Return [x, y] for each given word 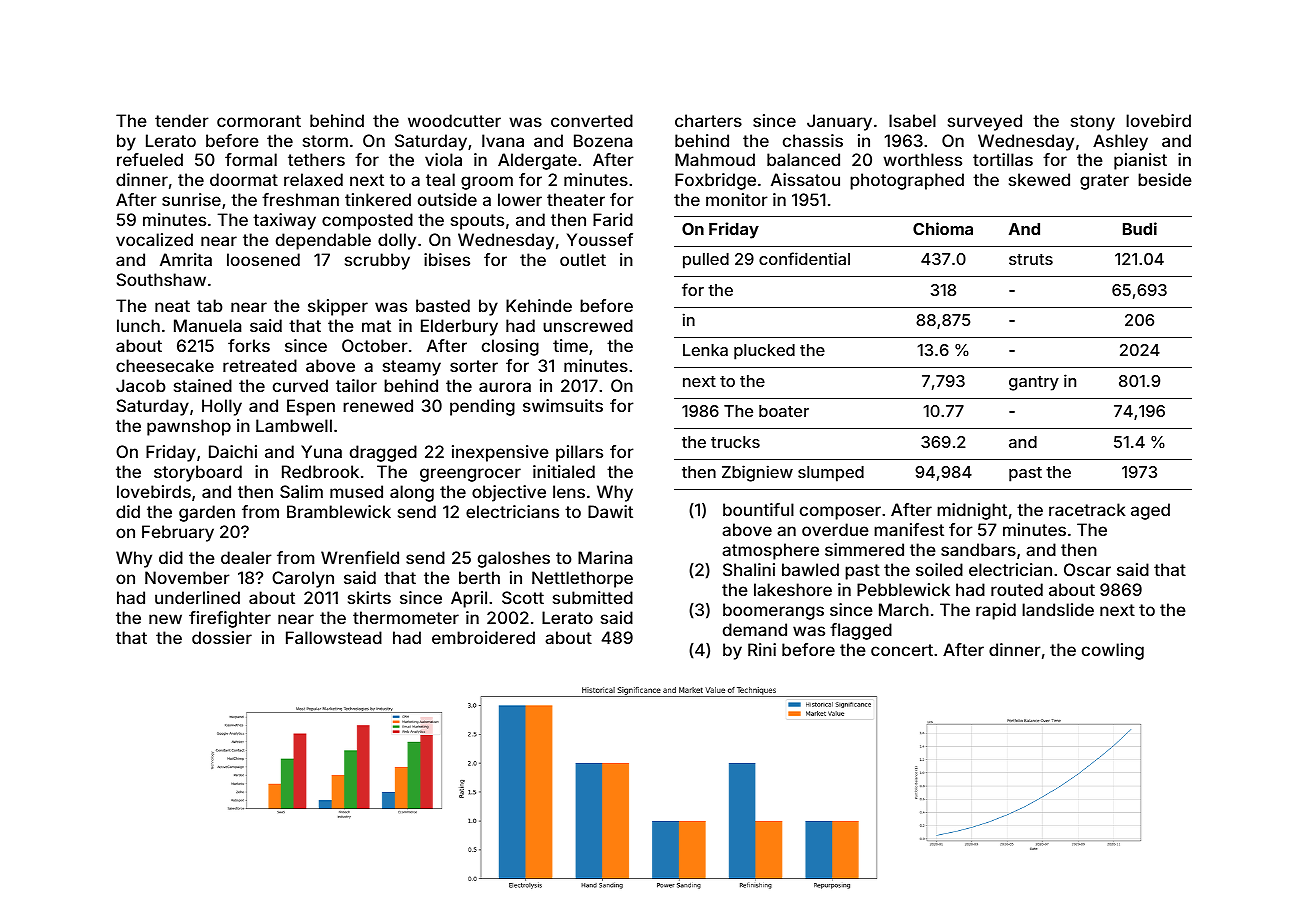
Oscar [1087, 569]
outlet [583, 259]
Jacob [141, 385]
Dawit [610, 511]
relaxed [313, 179]
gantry [1034, 383]
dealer [246, 557]
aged [1150, 511]
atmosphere [770, 551]
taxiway [284, 221]
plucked [764, 352]
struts [1031, 259]
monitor [737, 199]
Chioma [943, 228]
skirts [369, 597]
